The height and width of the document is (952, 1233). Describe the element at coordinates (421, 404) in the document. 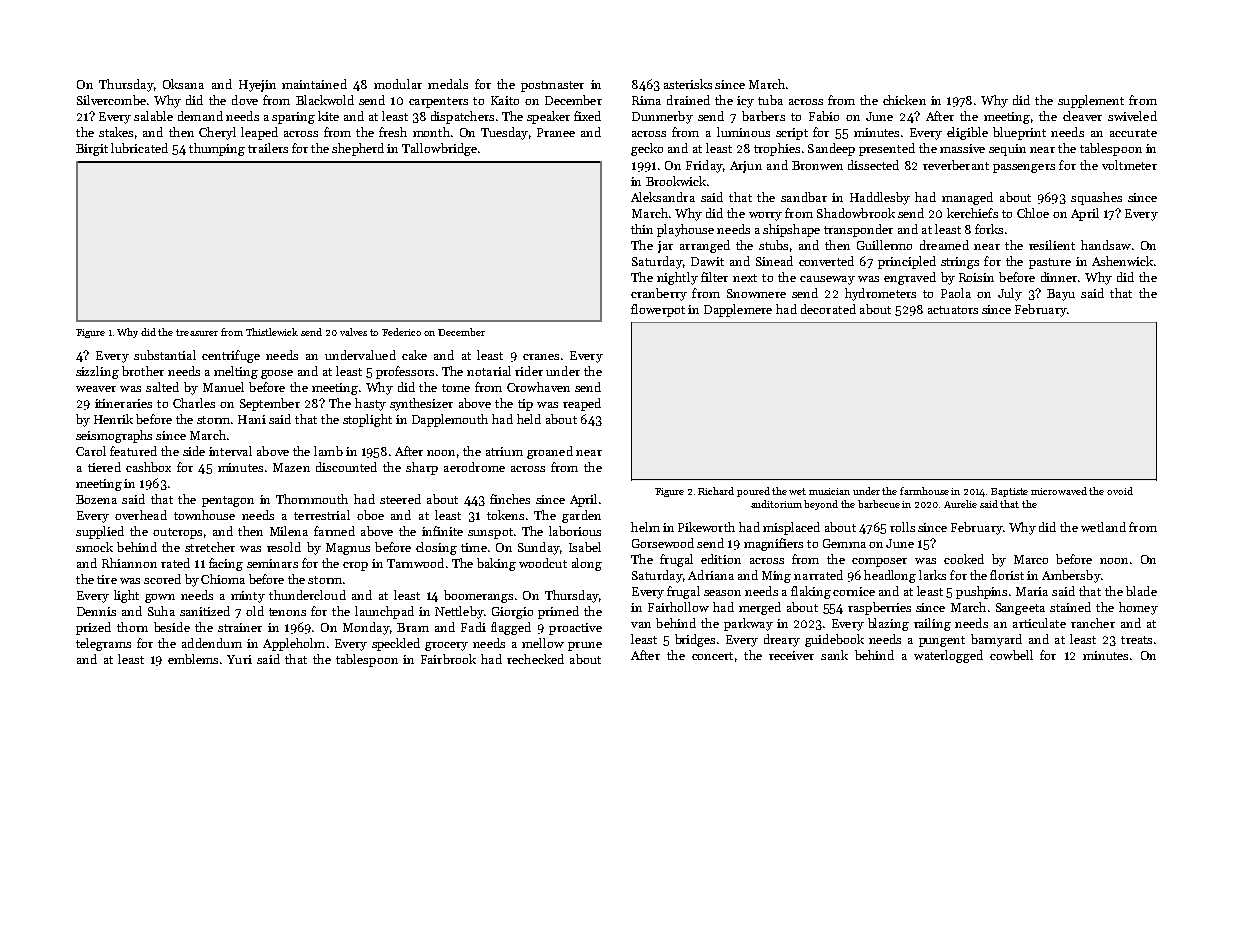

I see `synthesizer` at that location.
